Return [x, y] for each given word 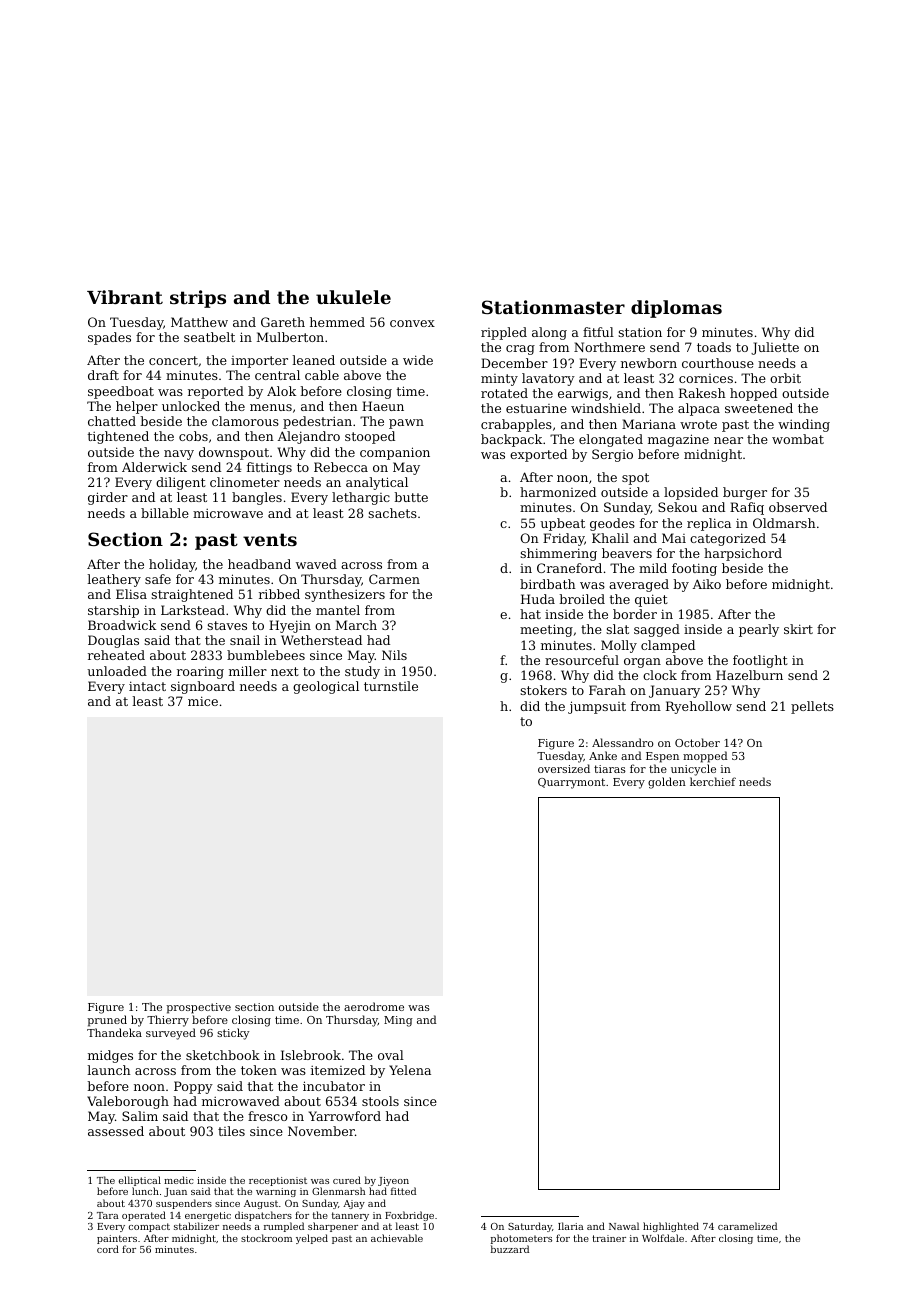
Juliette [775, 348]
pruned [107, 1021]
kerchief [713, 781]
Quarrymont [571, 783]
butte [411, 497]
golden [667, 783]
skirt [798, 629]
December [514, 363]
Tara [108, 1215]
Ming [398, 1021]
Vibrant [125, 297]
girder [108, 498]
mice [203, 701]
